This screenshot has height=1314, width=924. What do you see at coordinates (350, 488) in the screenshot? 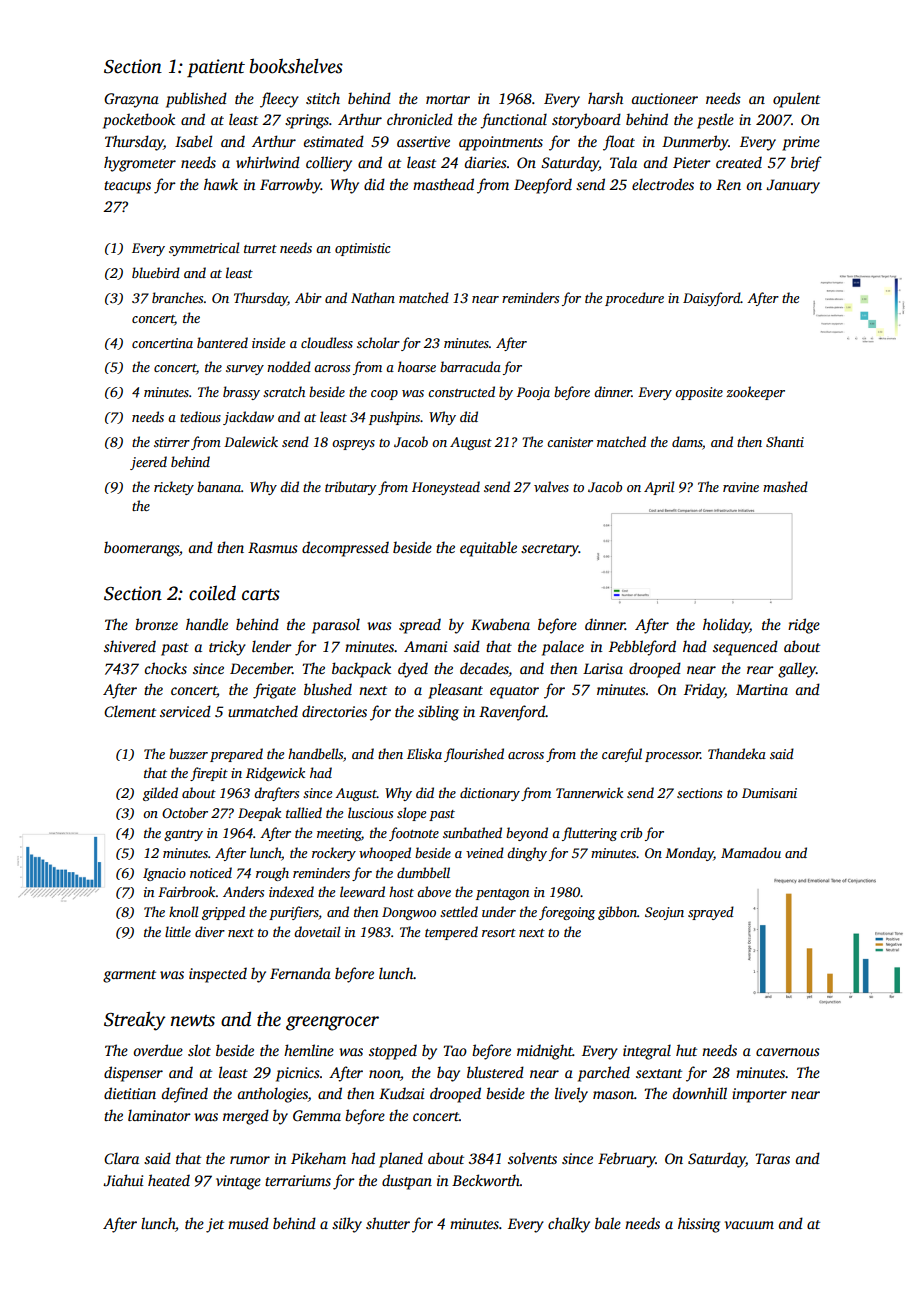
I see `tributary` at bounding box center [350, 488].
